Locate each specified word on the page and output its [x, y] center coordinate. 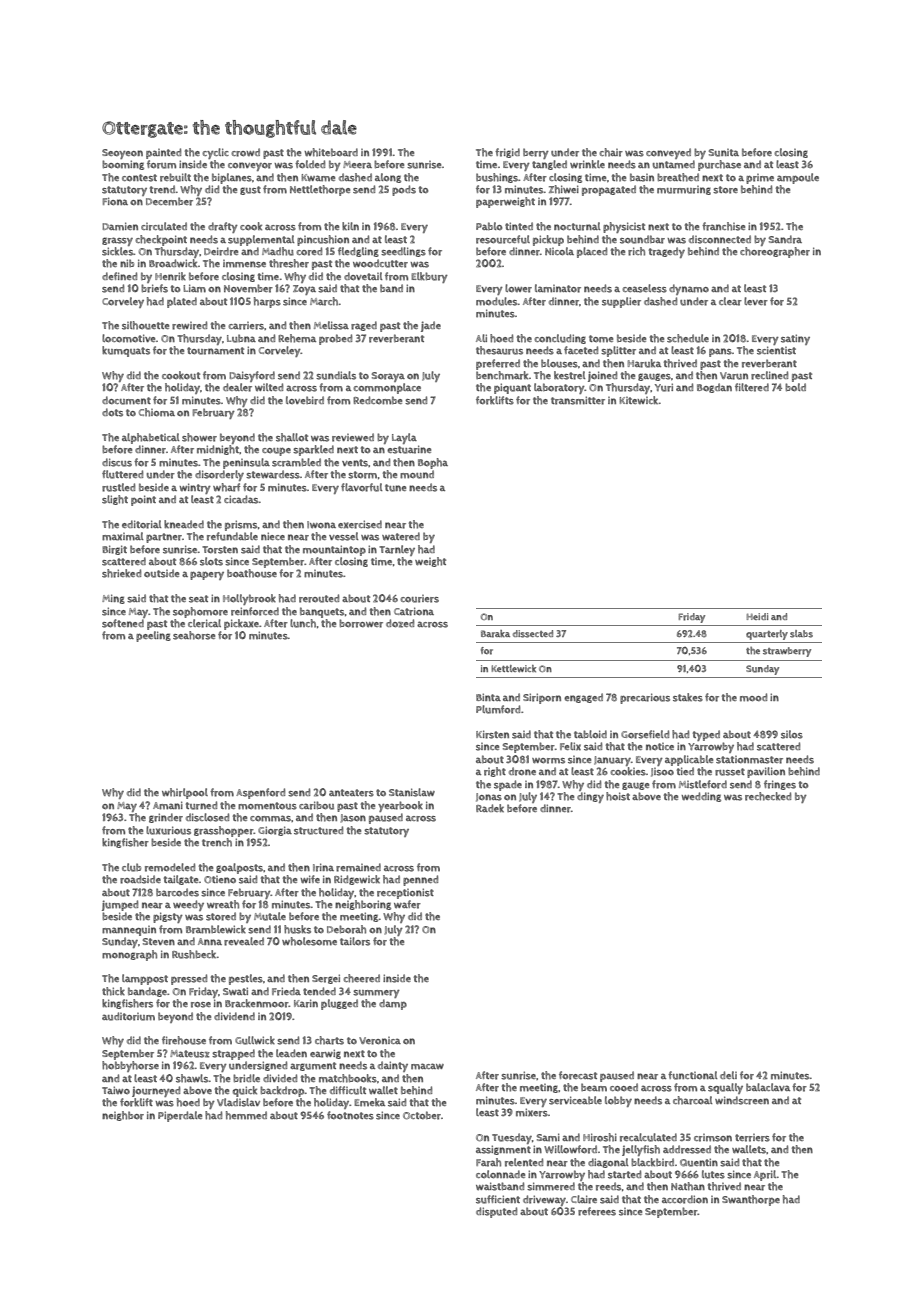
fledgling [358, 252]
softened [123, 623]
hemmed [246, 1115]
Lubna [241, 338]
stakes [688, 697]
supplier [621, 302]
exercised [360, 524]
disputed [496, 1212]
